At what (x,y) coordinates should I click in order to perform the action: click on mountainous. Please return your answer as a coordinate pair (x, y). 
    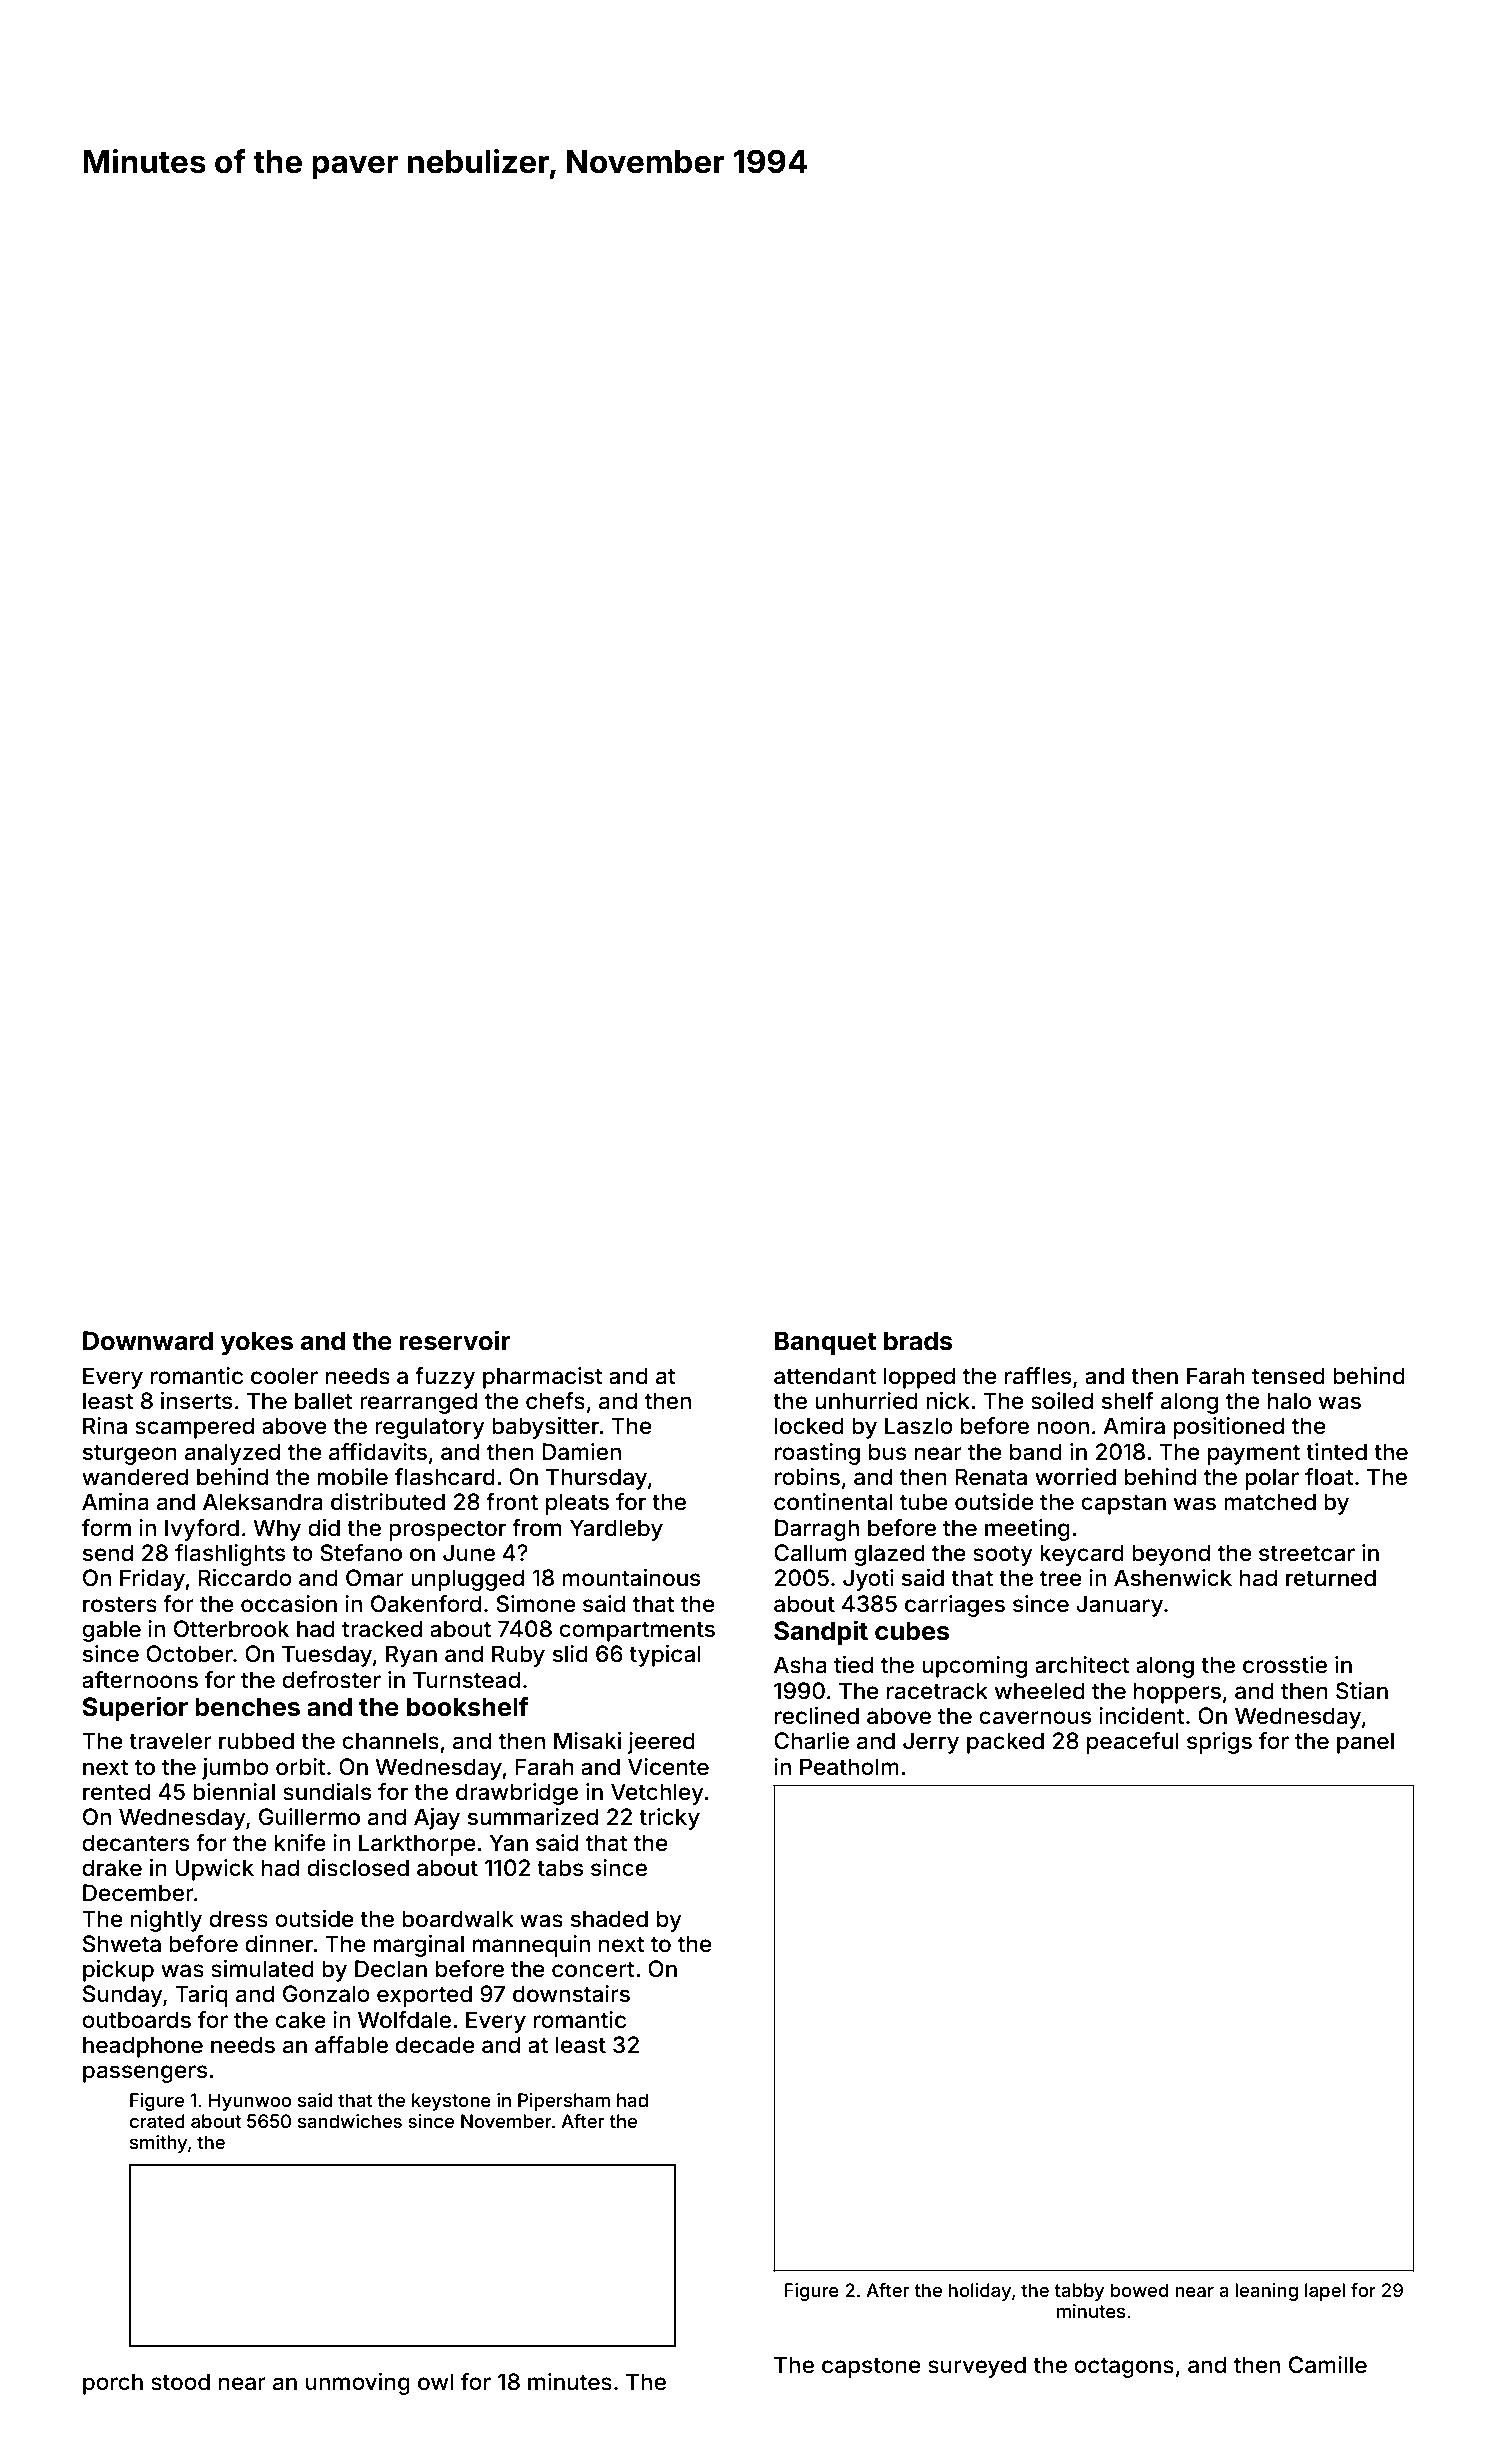
    Looking at the image, I should click on (631, 1578).
